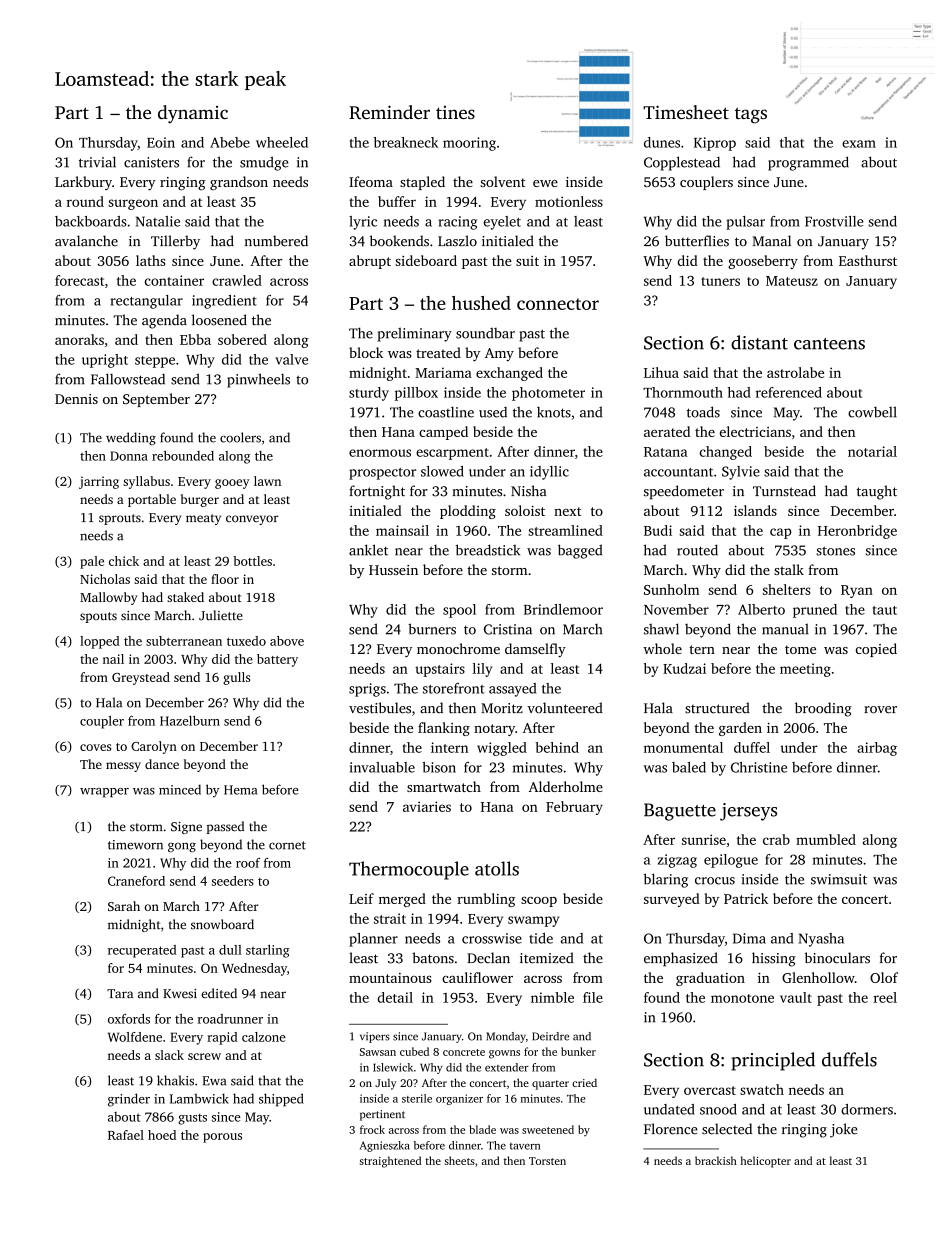 The image size is (952, 1233). Describe the element at coordinates (190, 721) in the screenshot. I see `Hazelburn` at that location.
